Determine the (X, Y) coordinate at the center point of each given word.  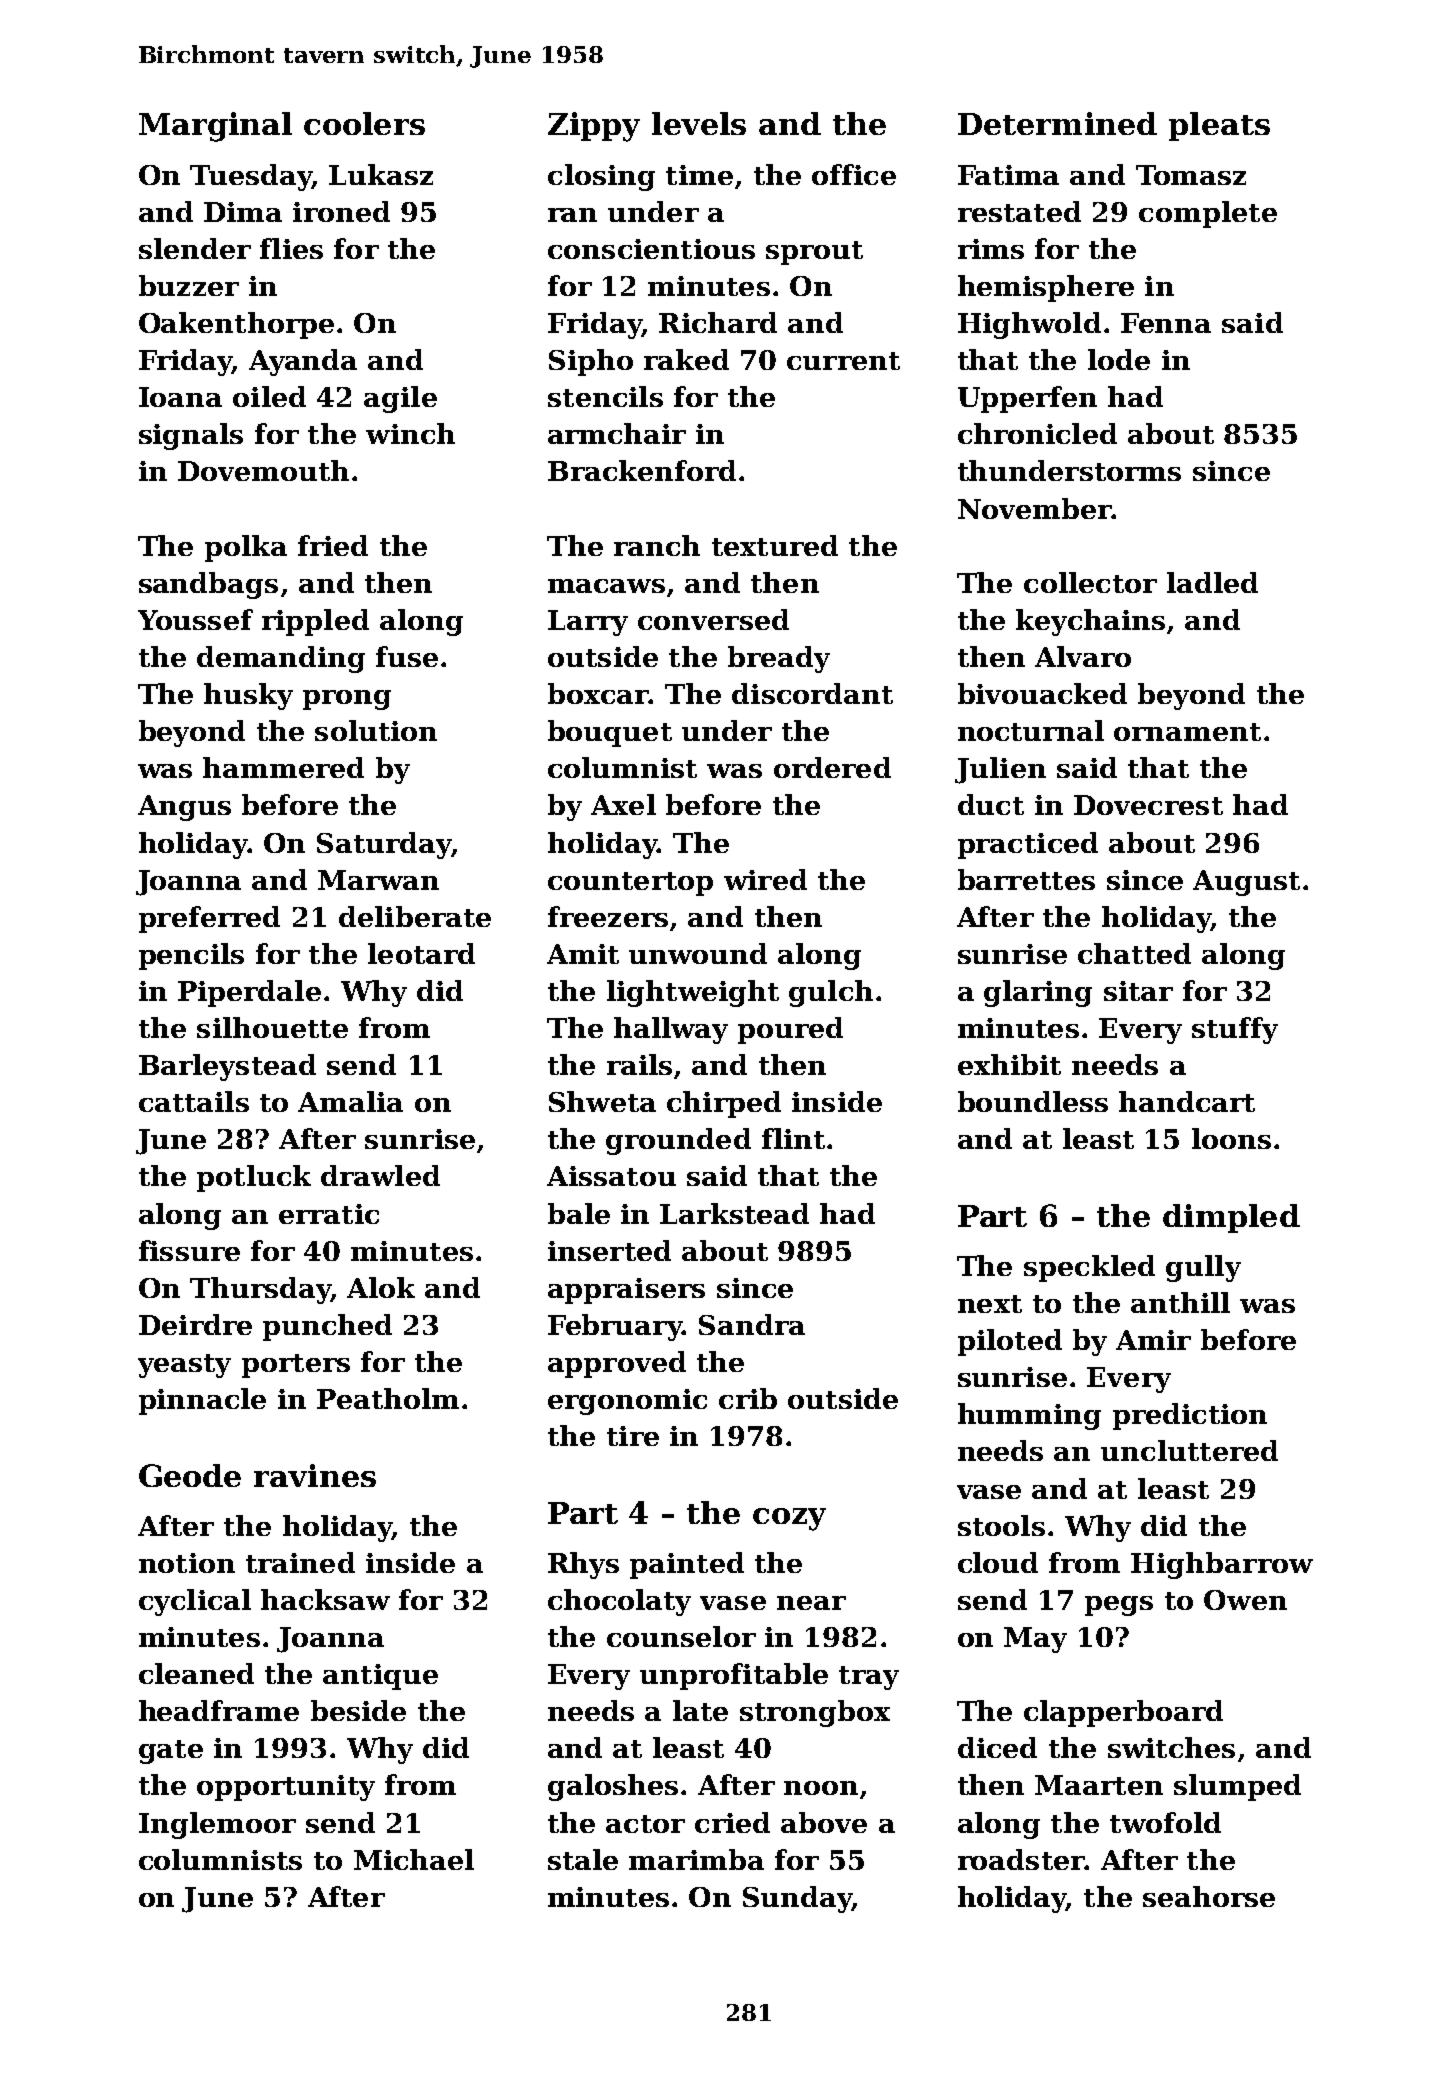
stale (583, 1859)
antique (380, 1677)
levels (699, 123)
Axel (623, 804)
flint (793, 1138)
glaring (1038, 993)
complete (1208, 214)
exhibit (1009, 1064)
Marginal (215, 127)
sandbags (208, 585)
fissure (189, 1250)
